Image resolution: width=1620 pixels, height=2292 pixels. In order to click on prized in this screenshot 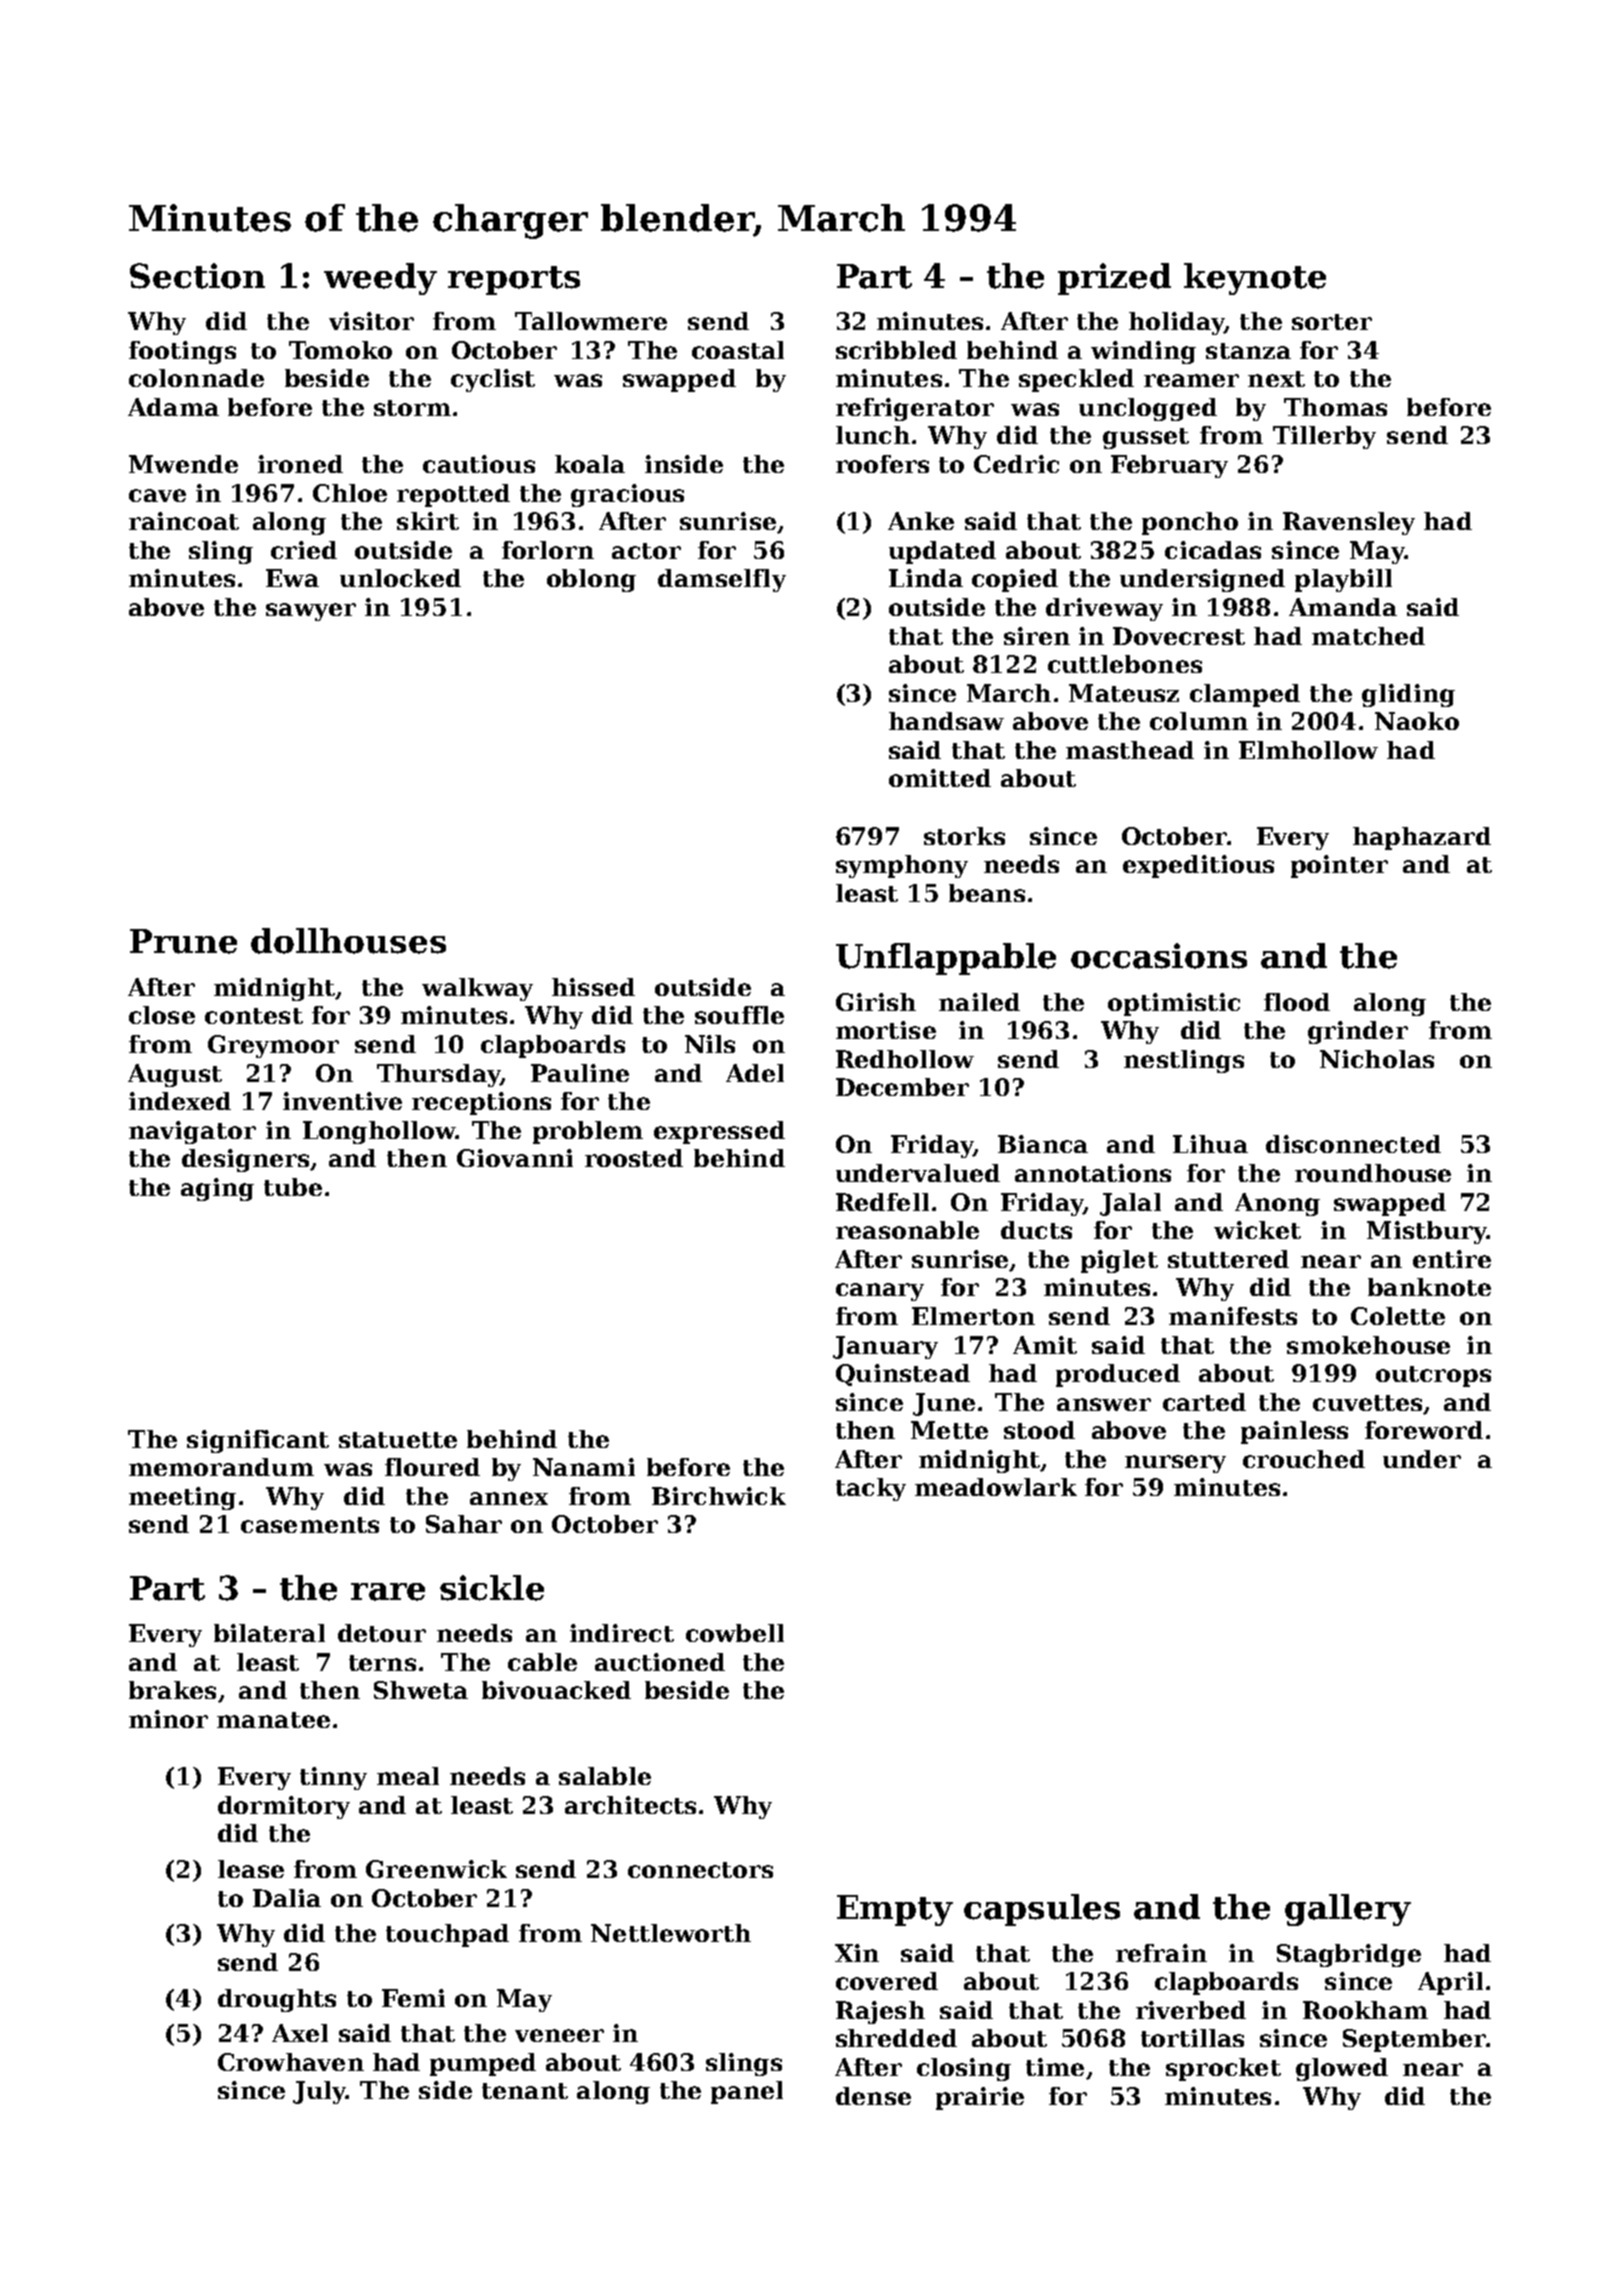, I will do `click(1114, 279)`.
